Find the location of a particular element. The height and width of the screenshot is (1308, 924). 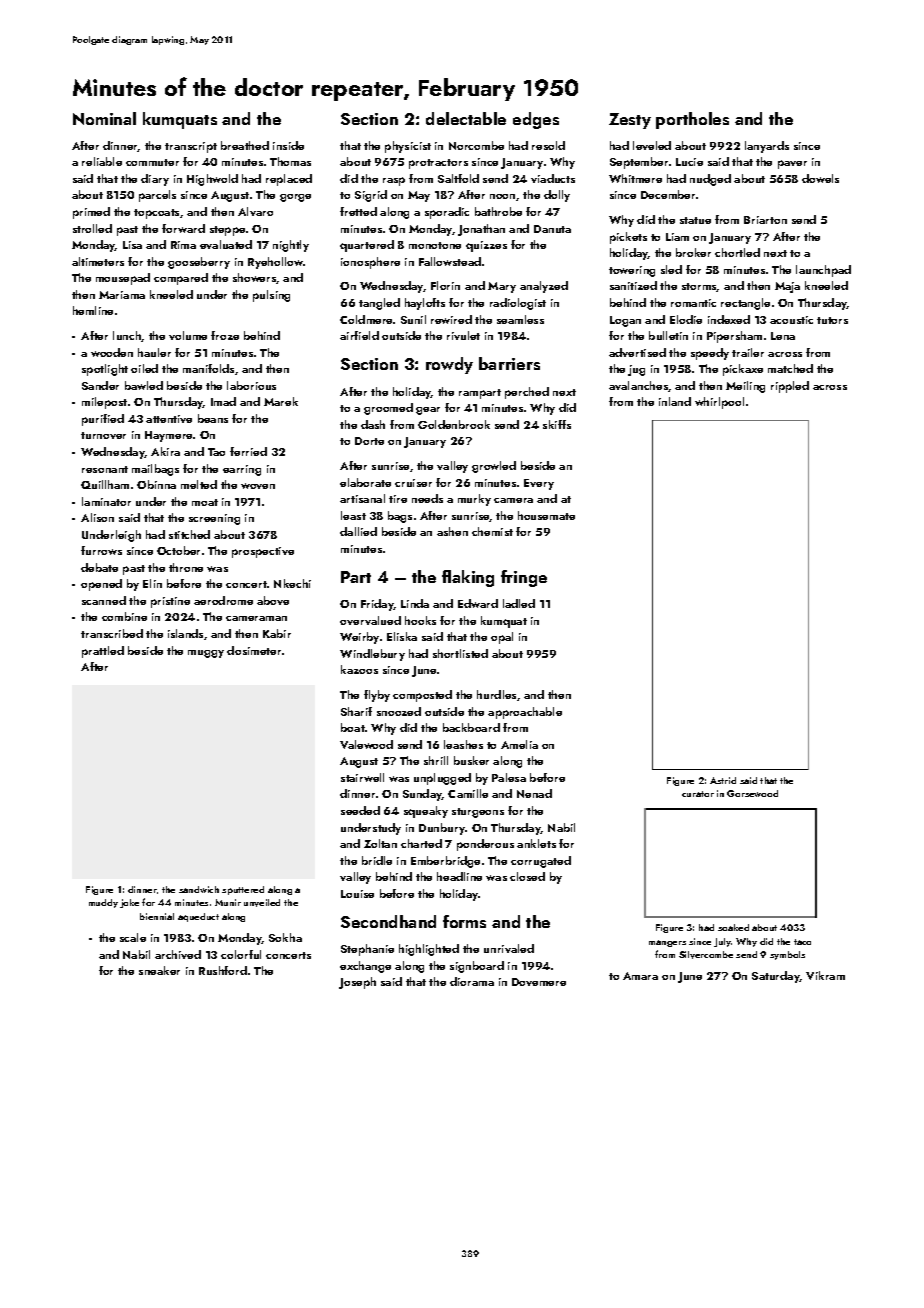

Lucie is located at coordinates (689, 162).
